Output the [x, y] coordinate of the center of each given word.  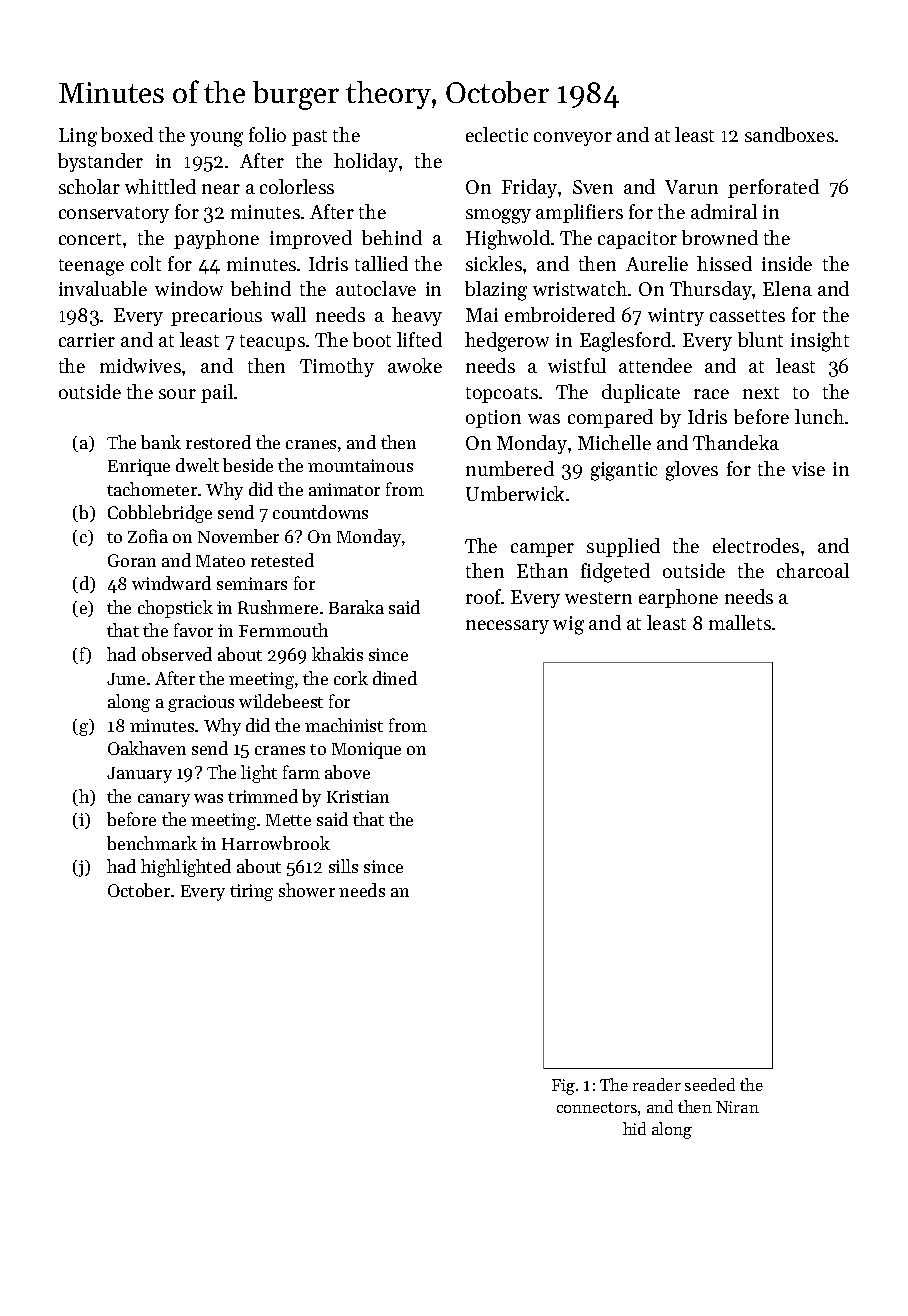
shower [307, 890]
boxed [127, 134]
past [309, 138]
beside [248, 465]
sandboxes [789, 134]
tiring [251, 892]
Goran [132, 560]
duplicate [641, 393]
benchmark [152, 843]
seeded [710, 1084]
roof [484, 596]
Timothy [337, 367]
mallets [740, 622]
